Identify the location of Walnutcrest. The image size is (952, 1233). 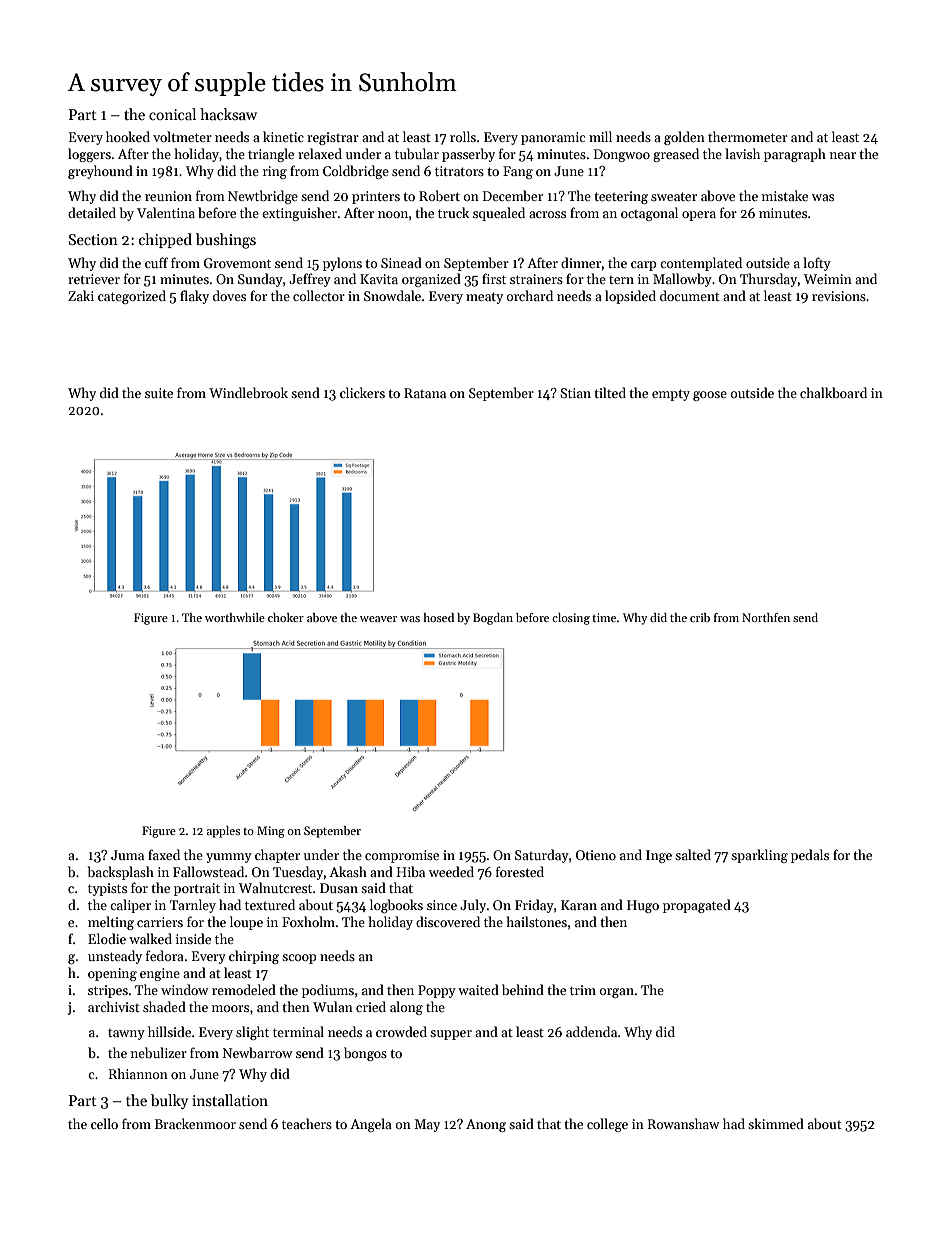
(275, 887).
